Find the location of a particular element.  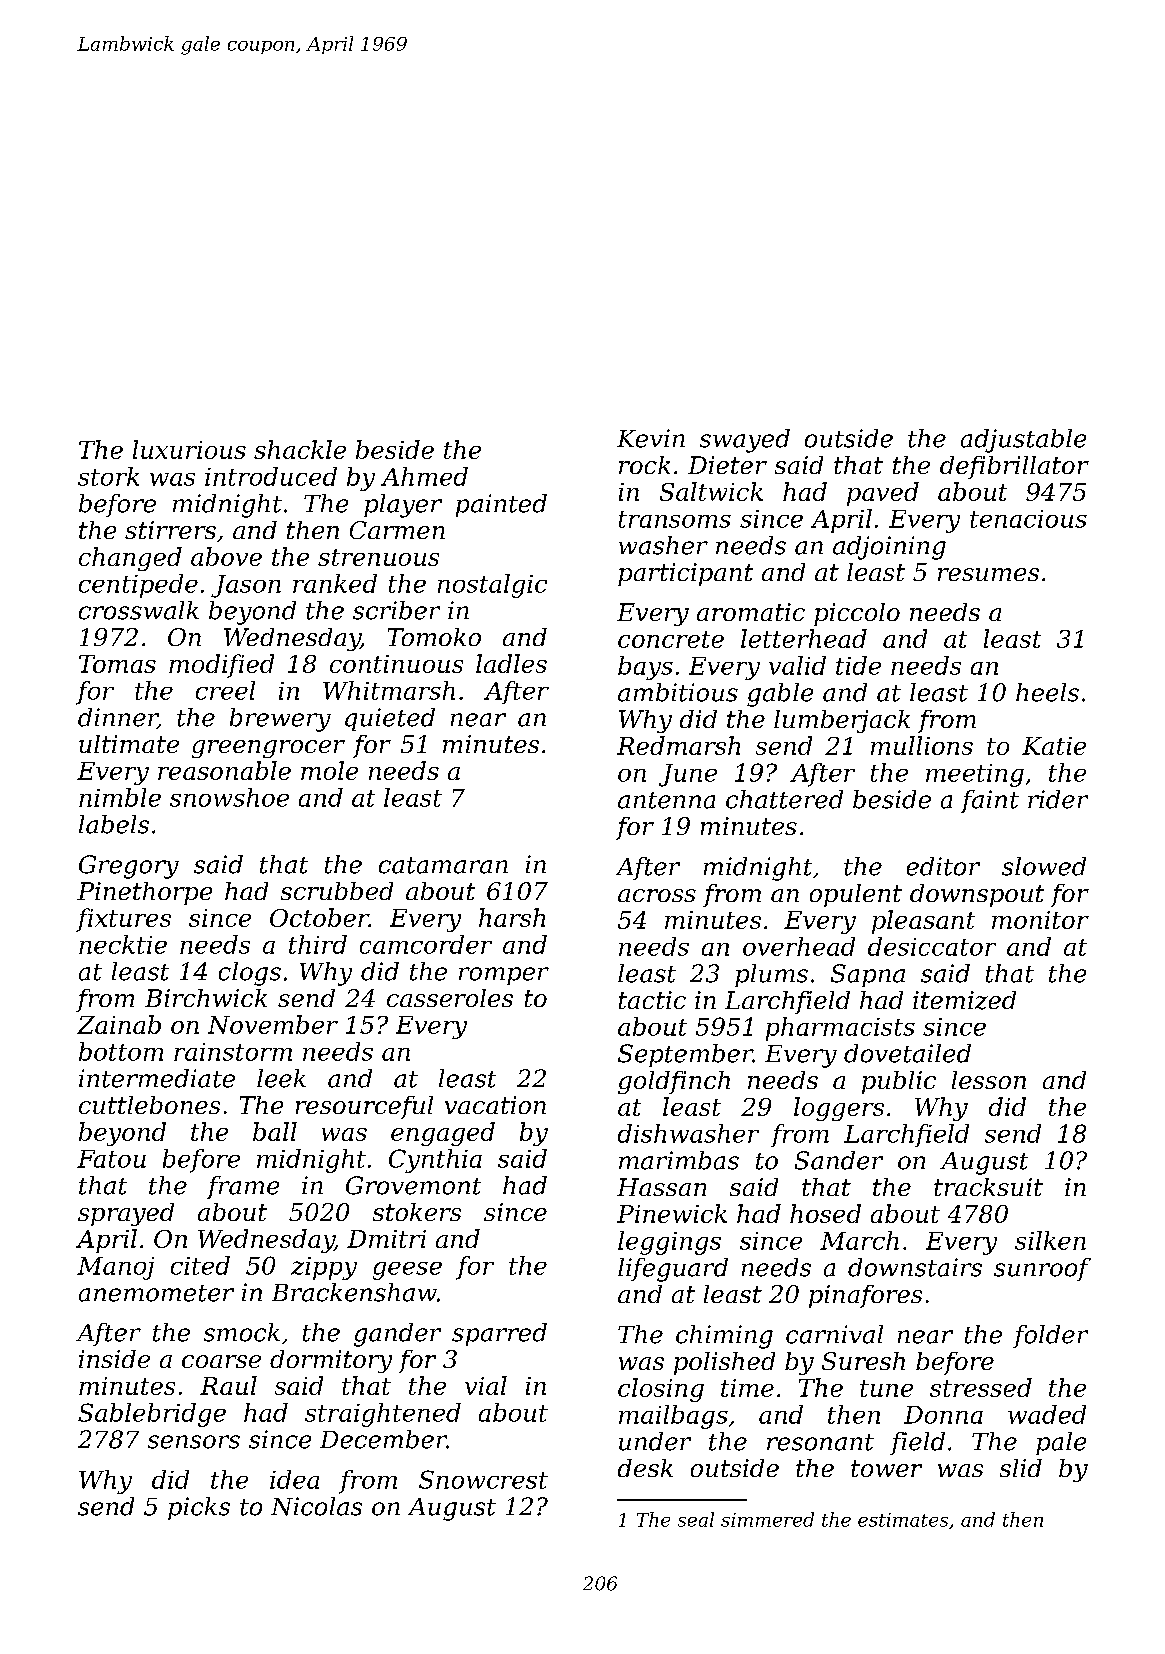

quieted is located at coordinates (390, 719).
